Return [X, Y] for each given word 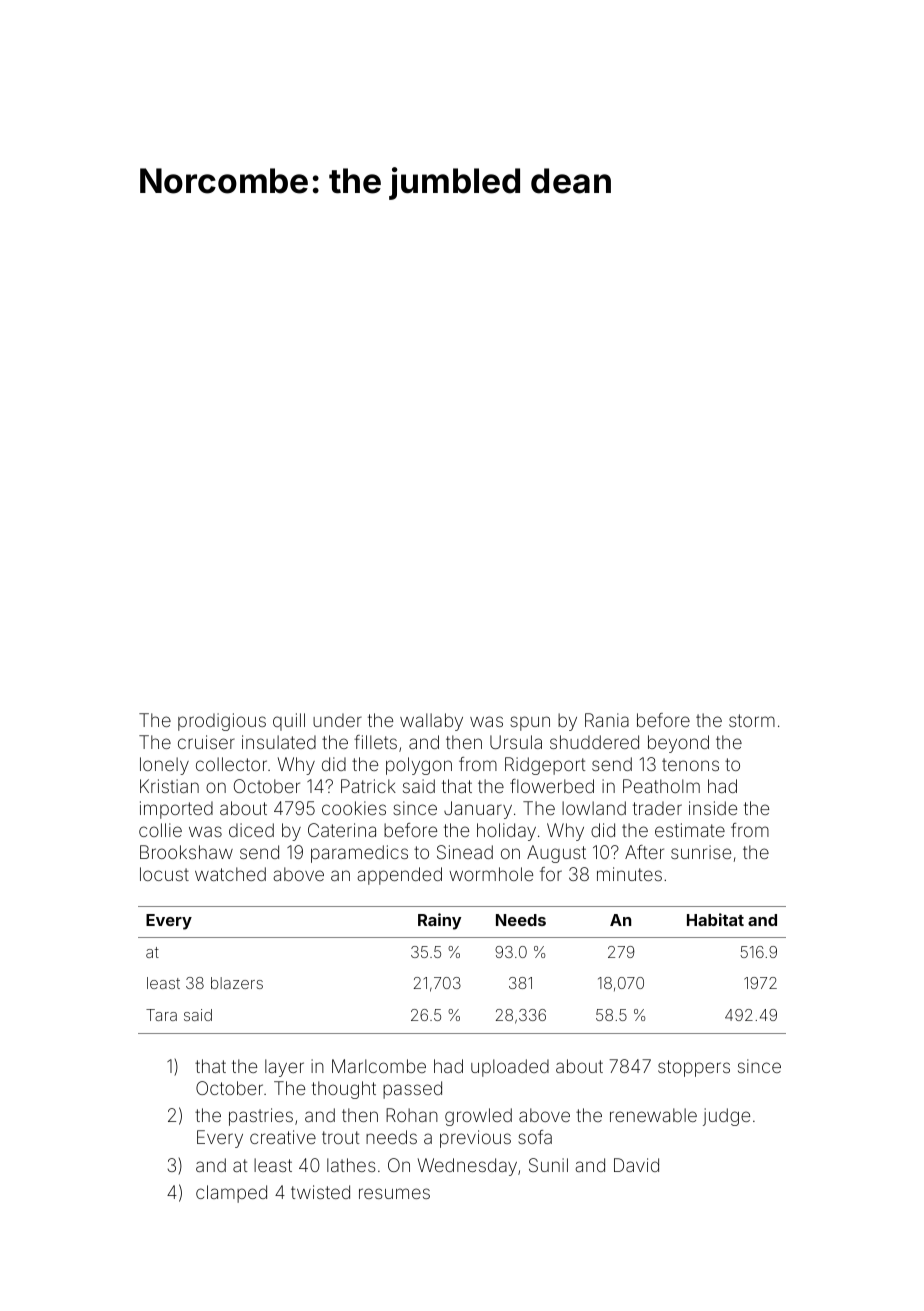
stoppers [694, 1068]
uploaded [510, 1068]
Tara [161, 1015]
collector [231, 764]
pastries [261, 1117]
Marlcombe [379, 1066]
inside [713, 808]
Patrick [368, 786]
